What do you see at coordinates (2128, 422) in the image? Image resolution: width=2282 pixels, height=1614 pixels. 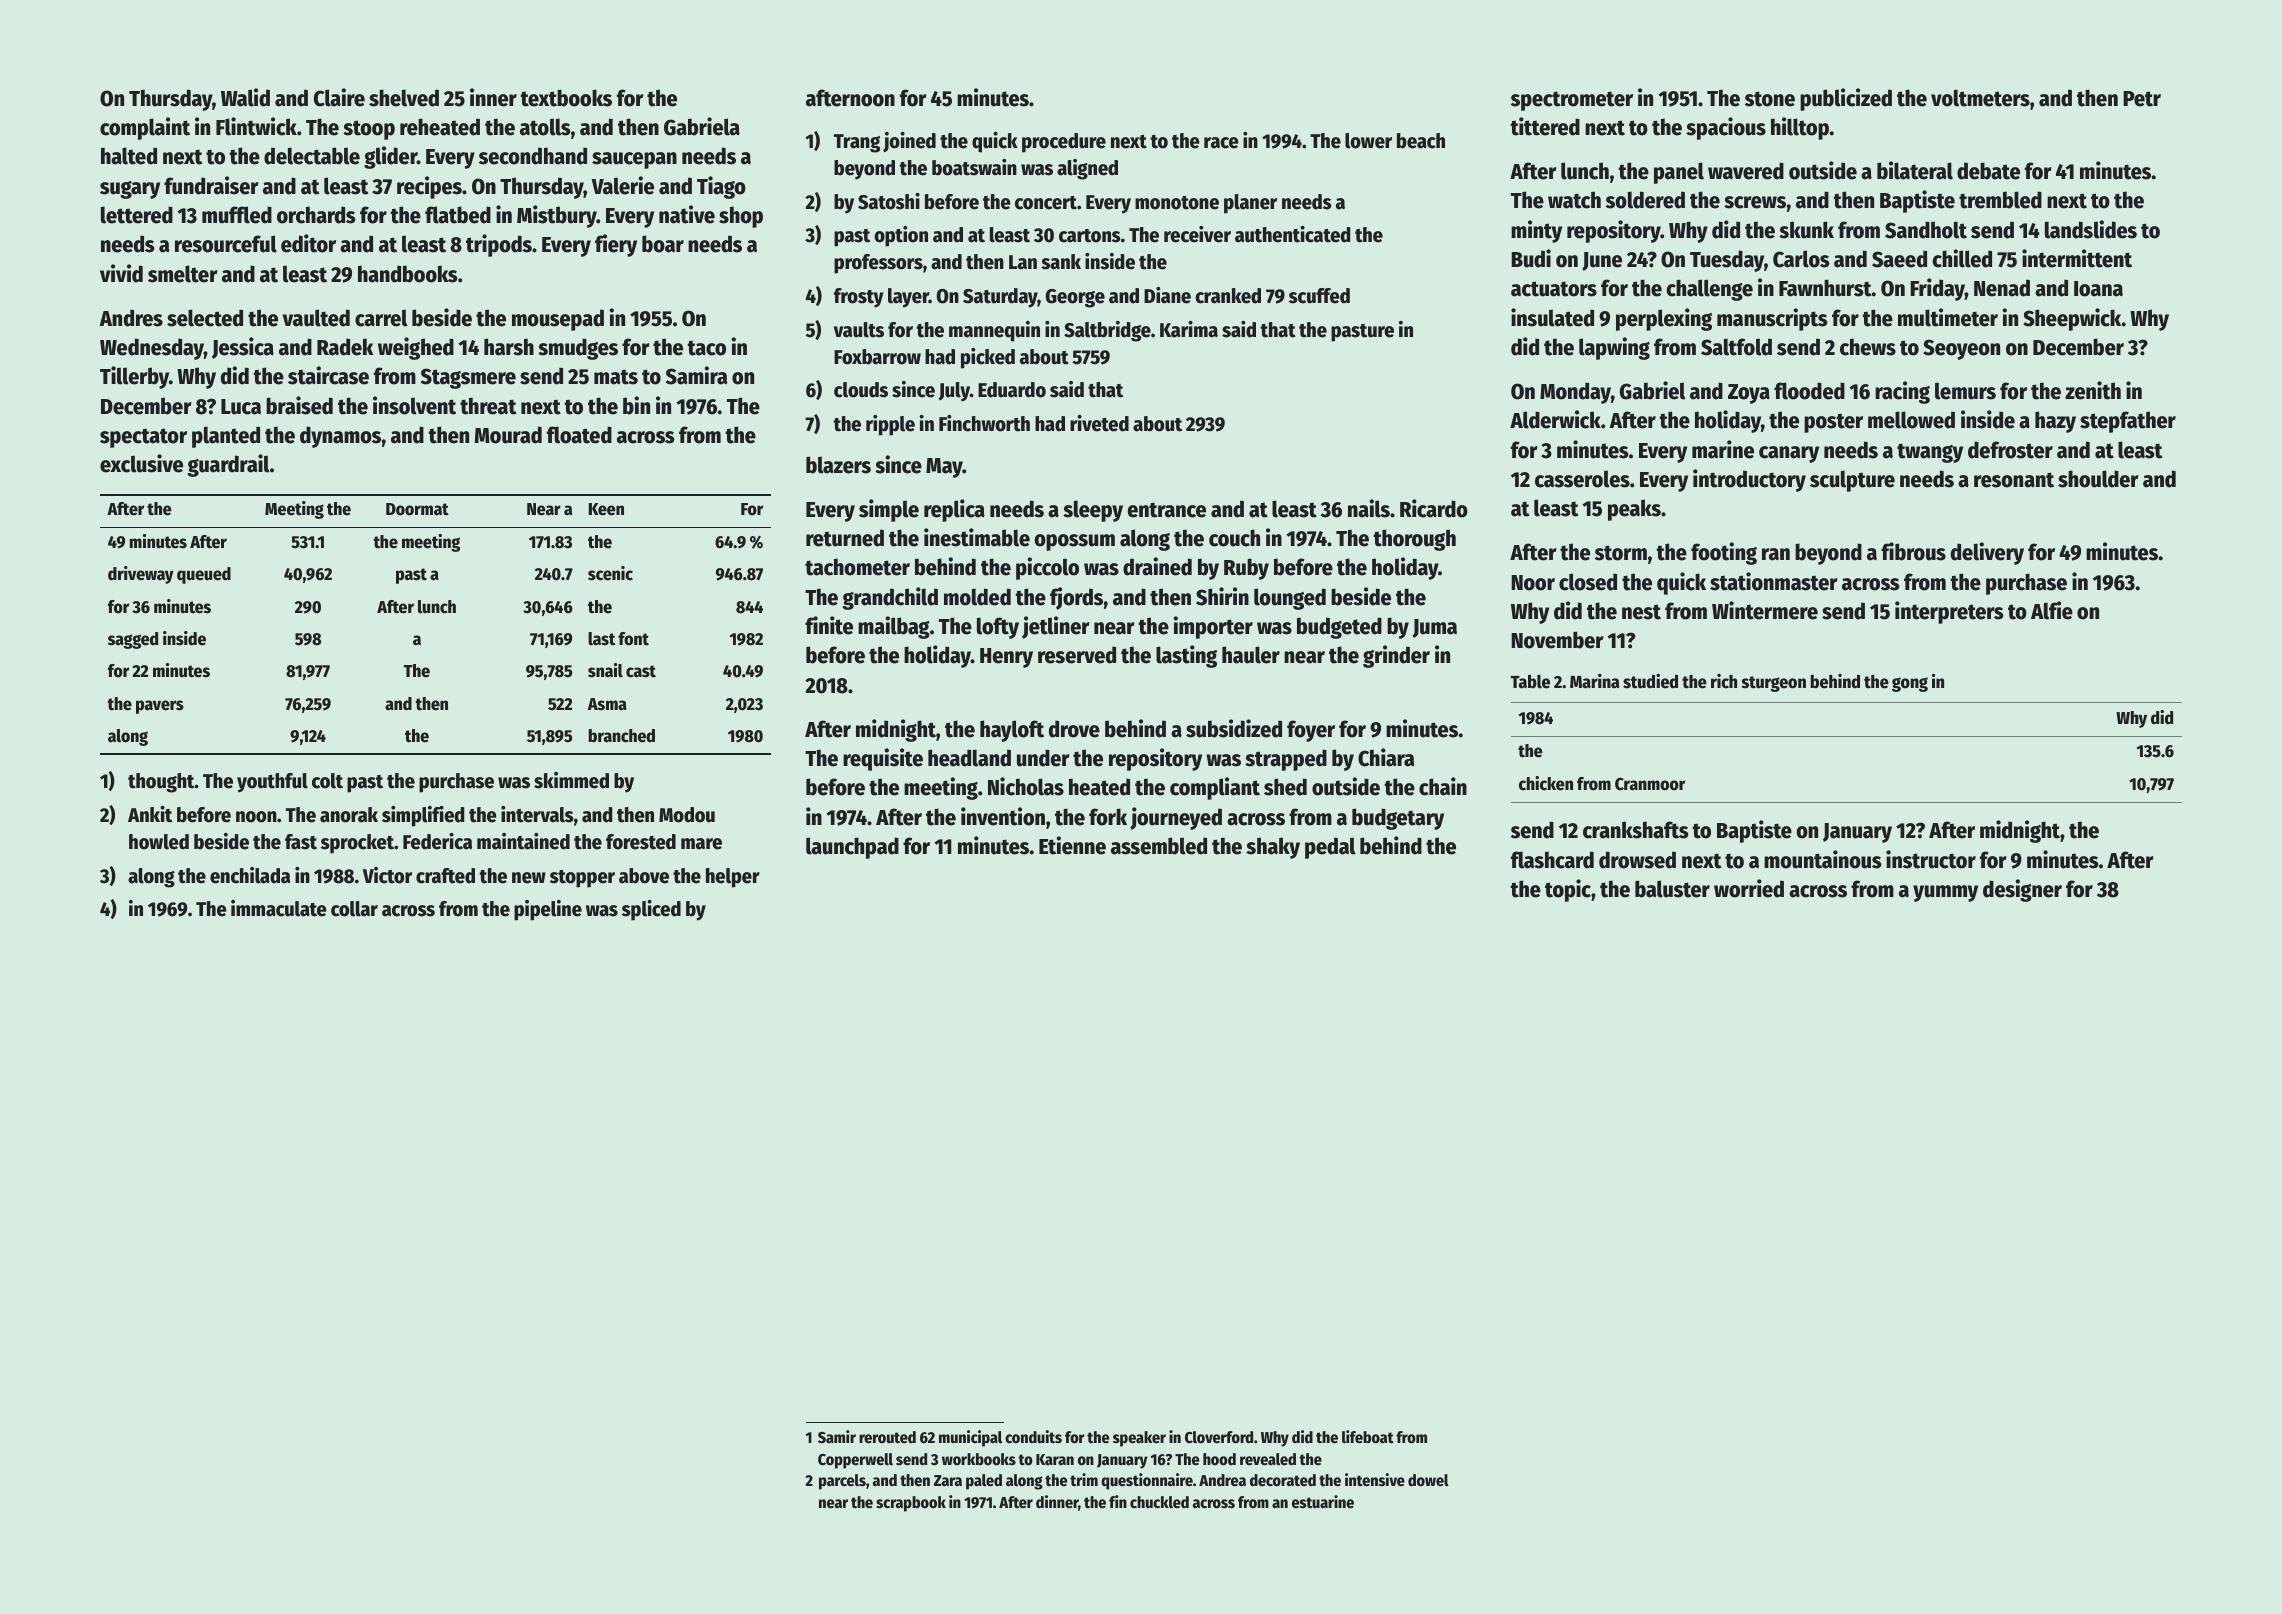 I see `stepfather` at bounding box center [2128, 422].
